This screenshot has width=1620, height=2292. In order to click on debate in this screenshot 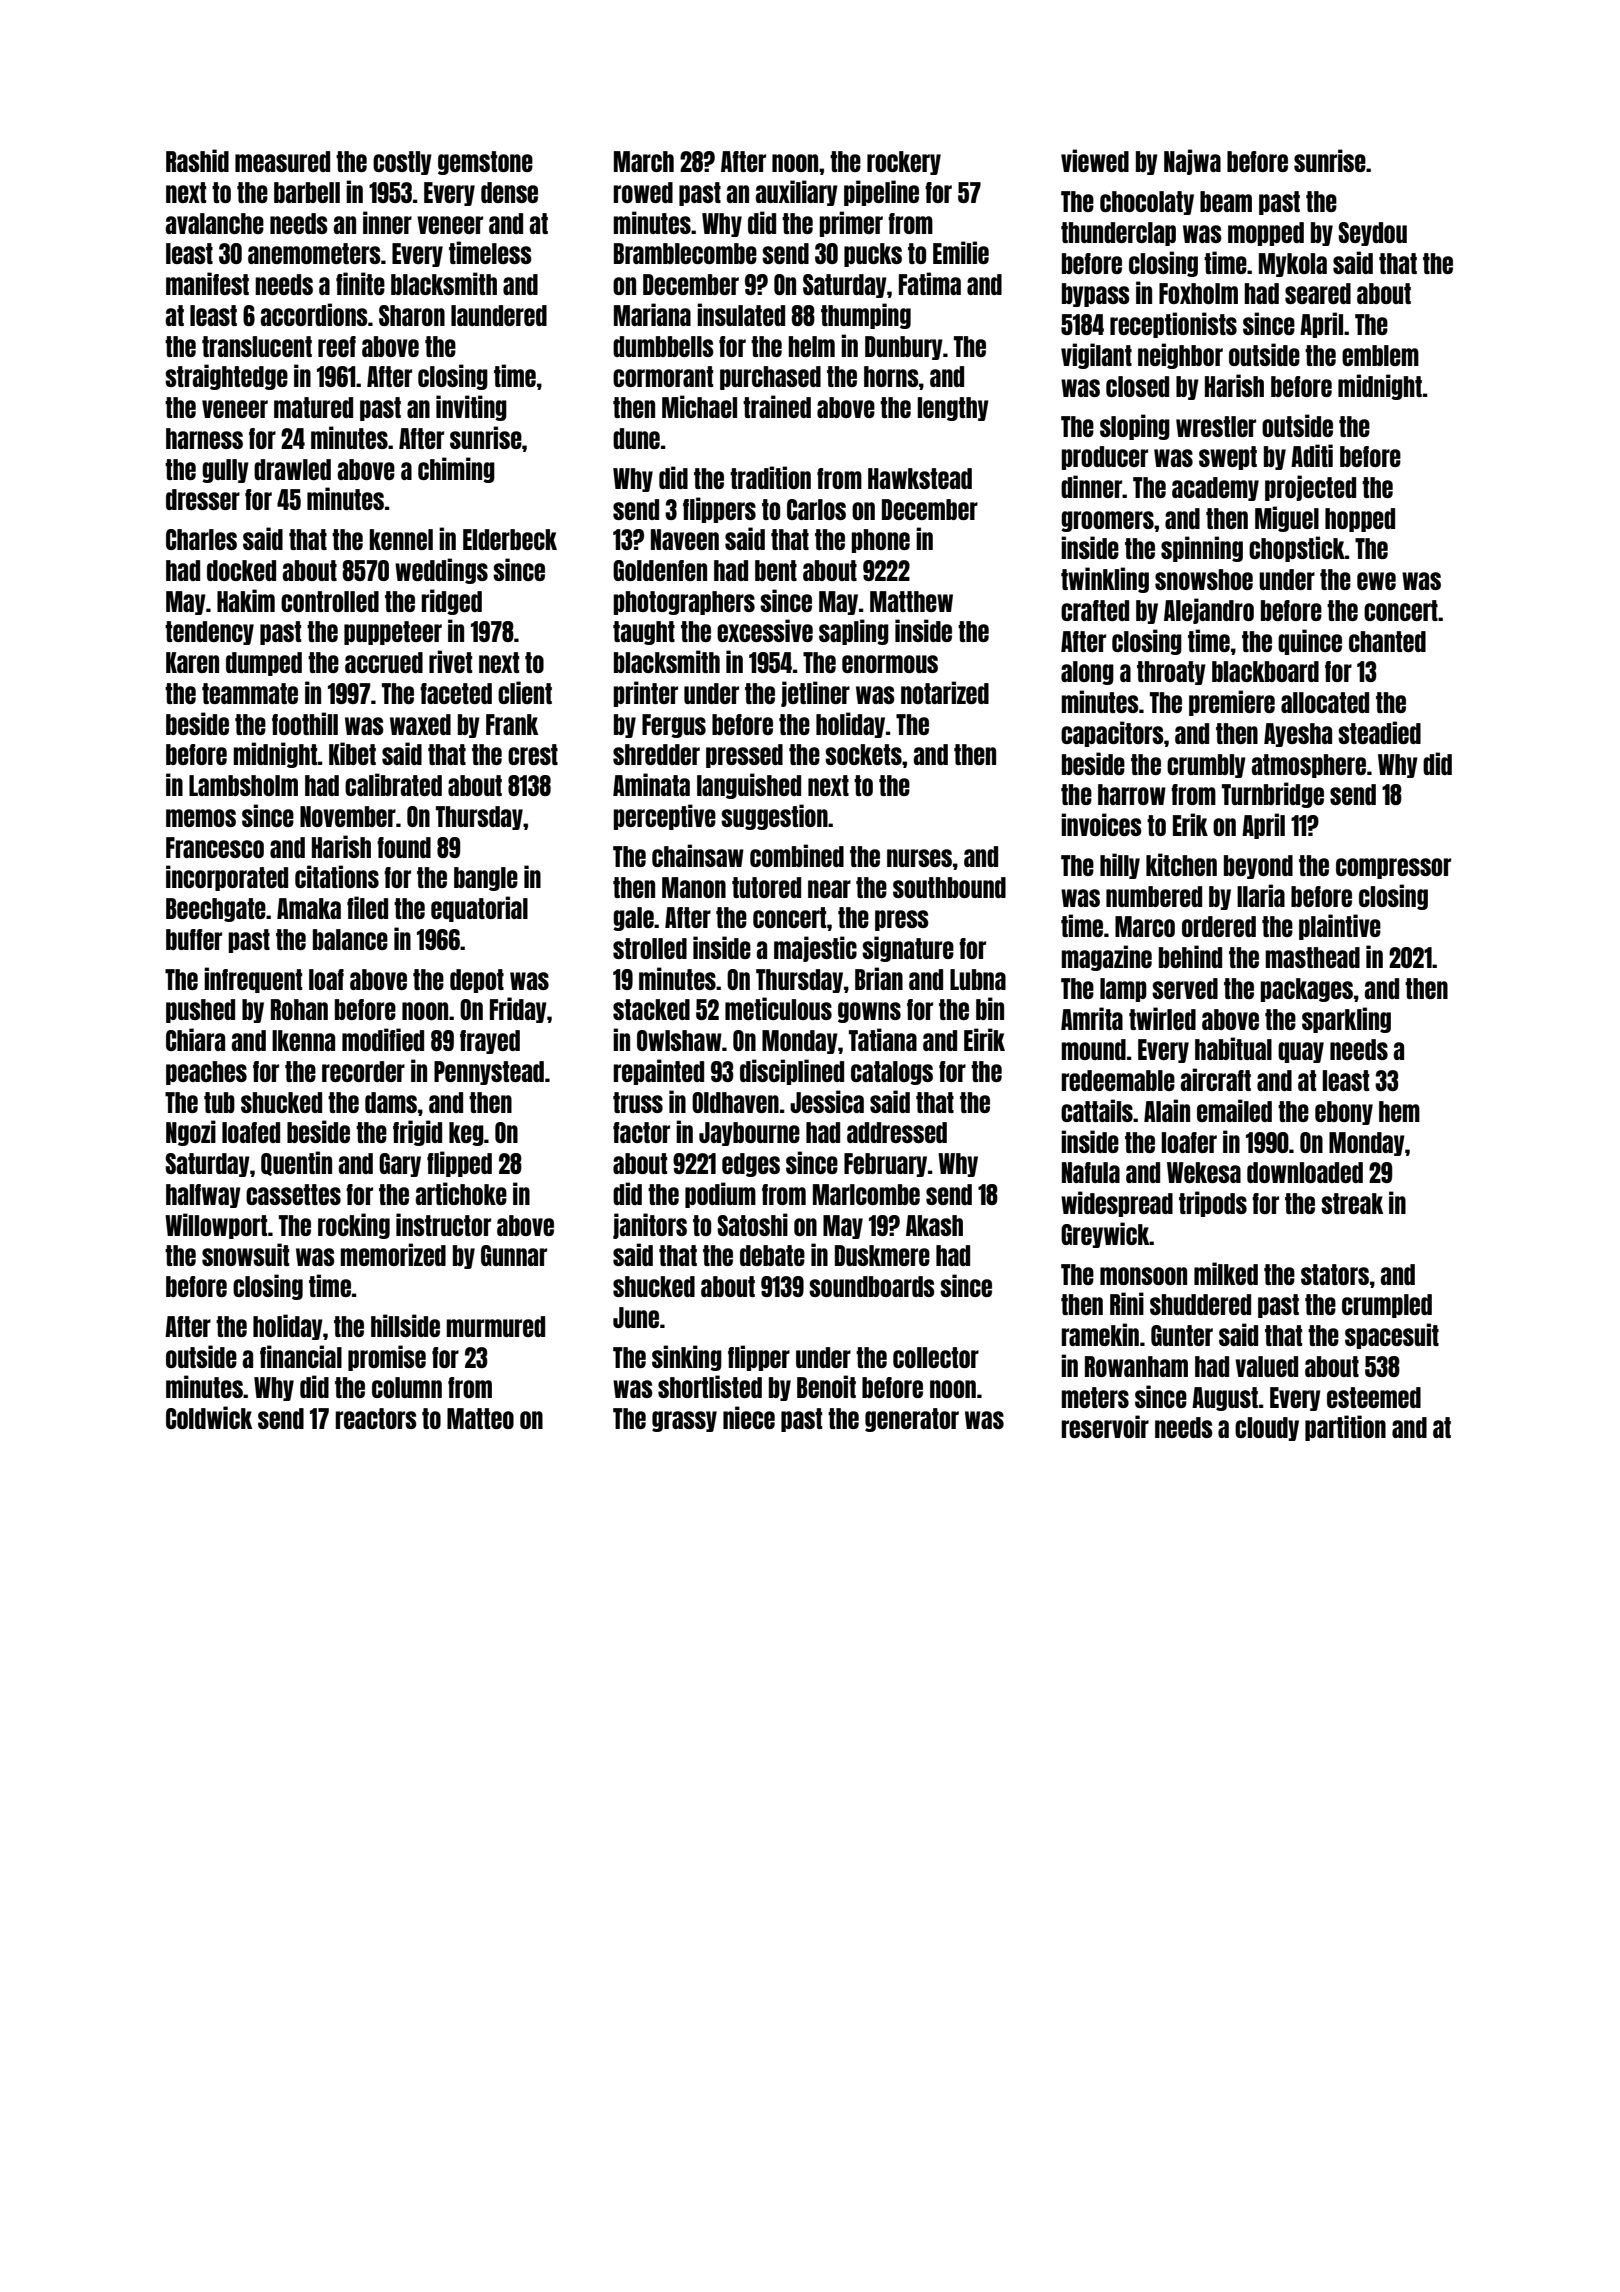, I will do `click(772, 1255)`.
